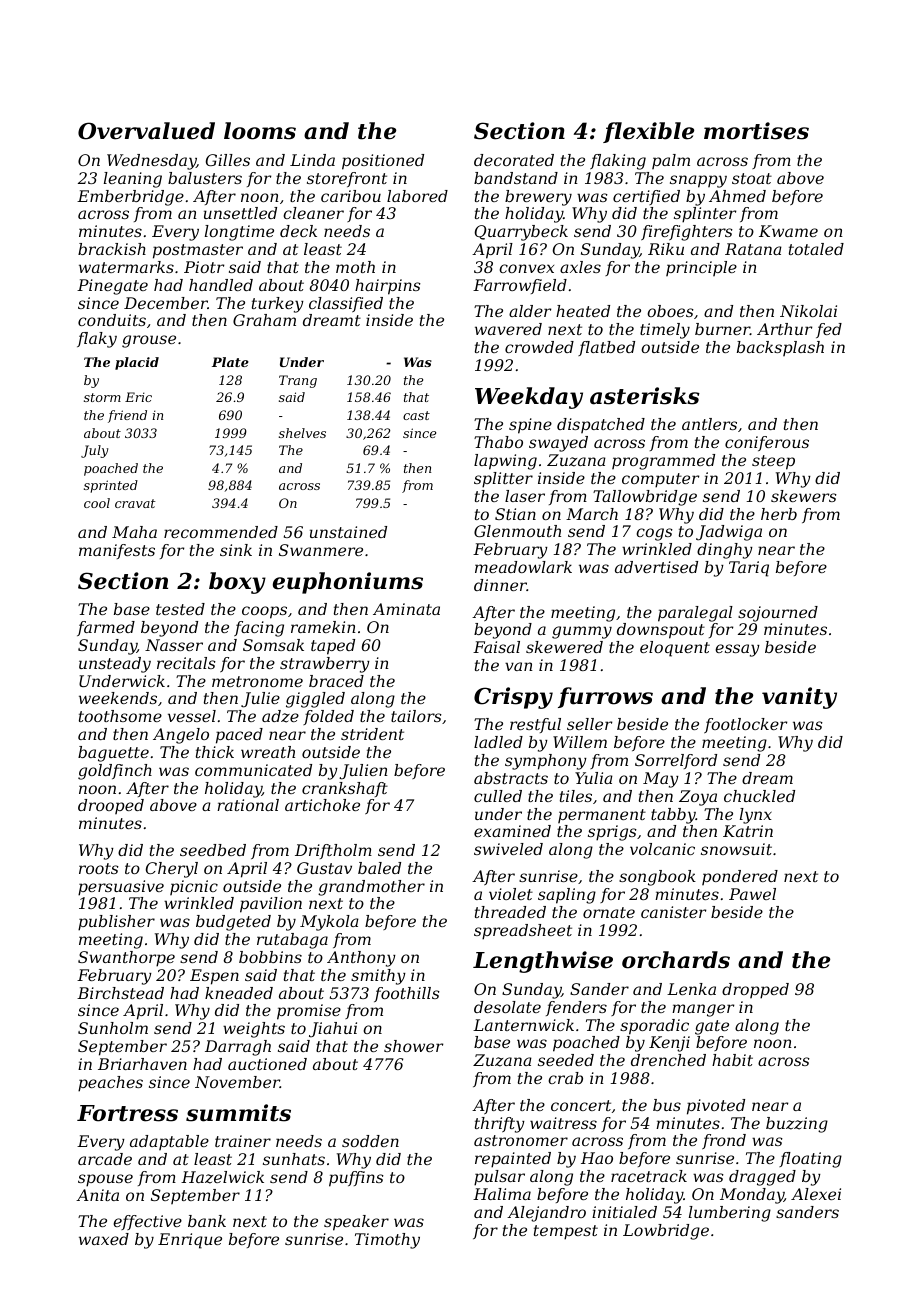 Image resolution: width=924 pixels, height=1308 pixels. What do you see at coordinates (127, 416) in the document?
I see `friend` at bounding box center [127, 416].
